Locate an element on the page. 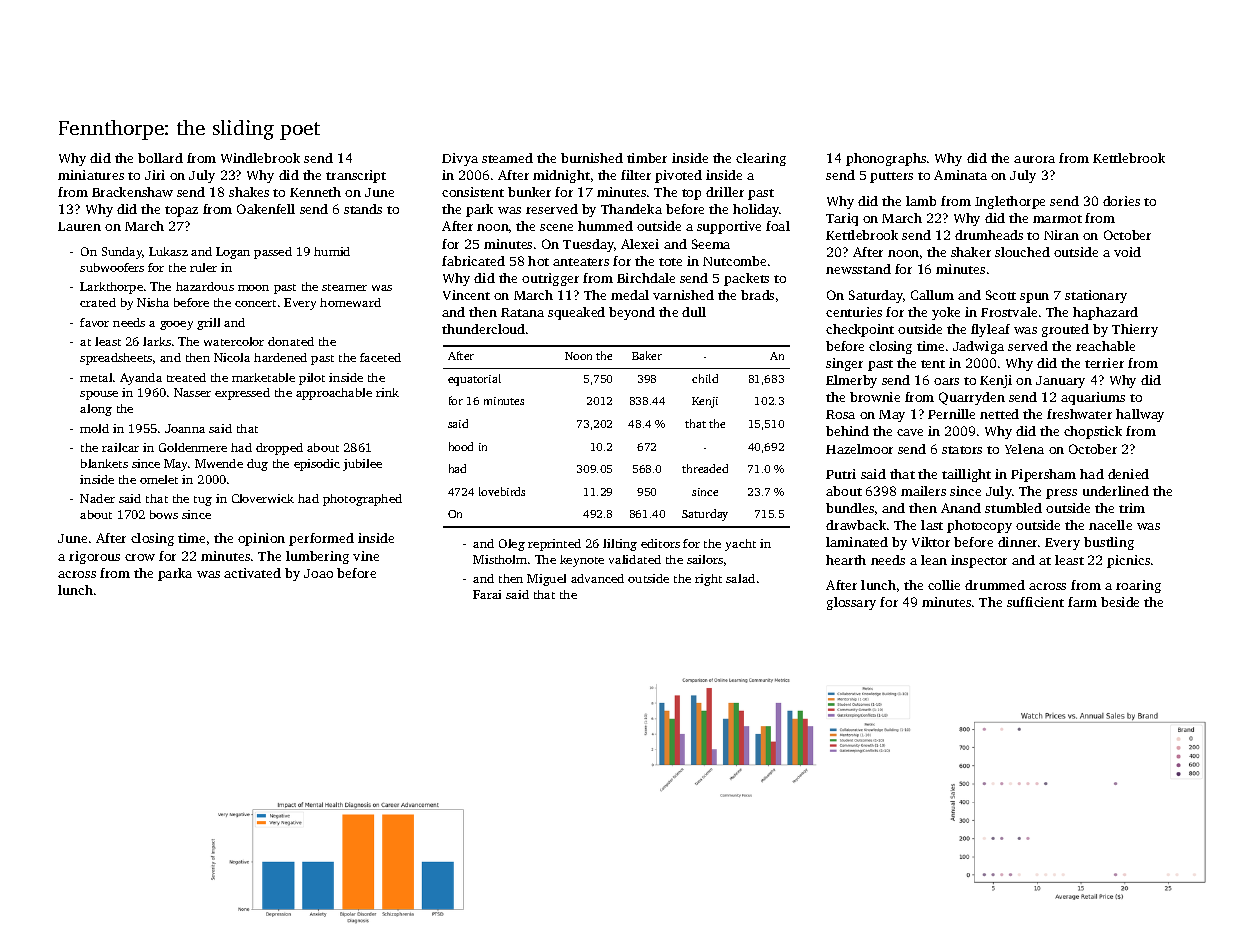 This document has width=1233, height=952. rigorous is located at coordinates (94, 557).
